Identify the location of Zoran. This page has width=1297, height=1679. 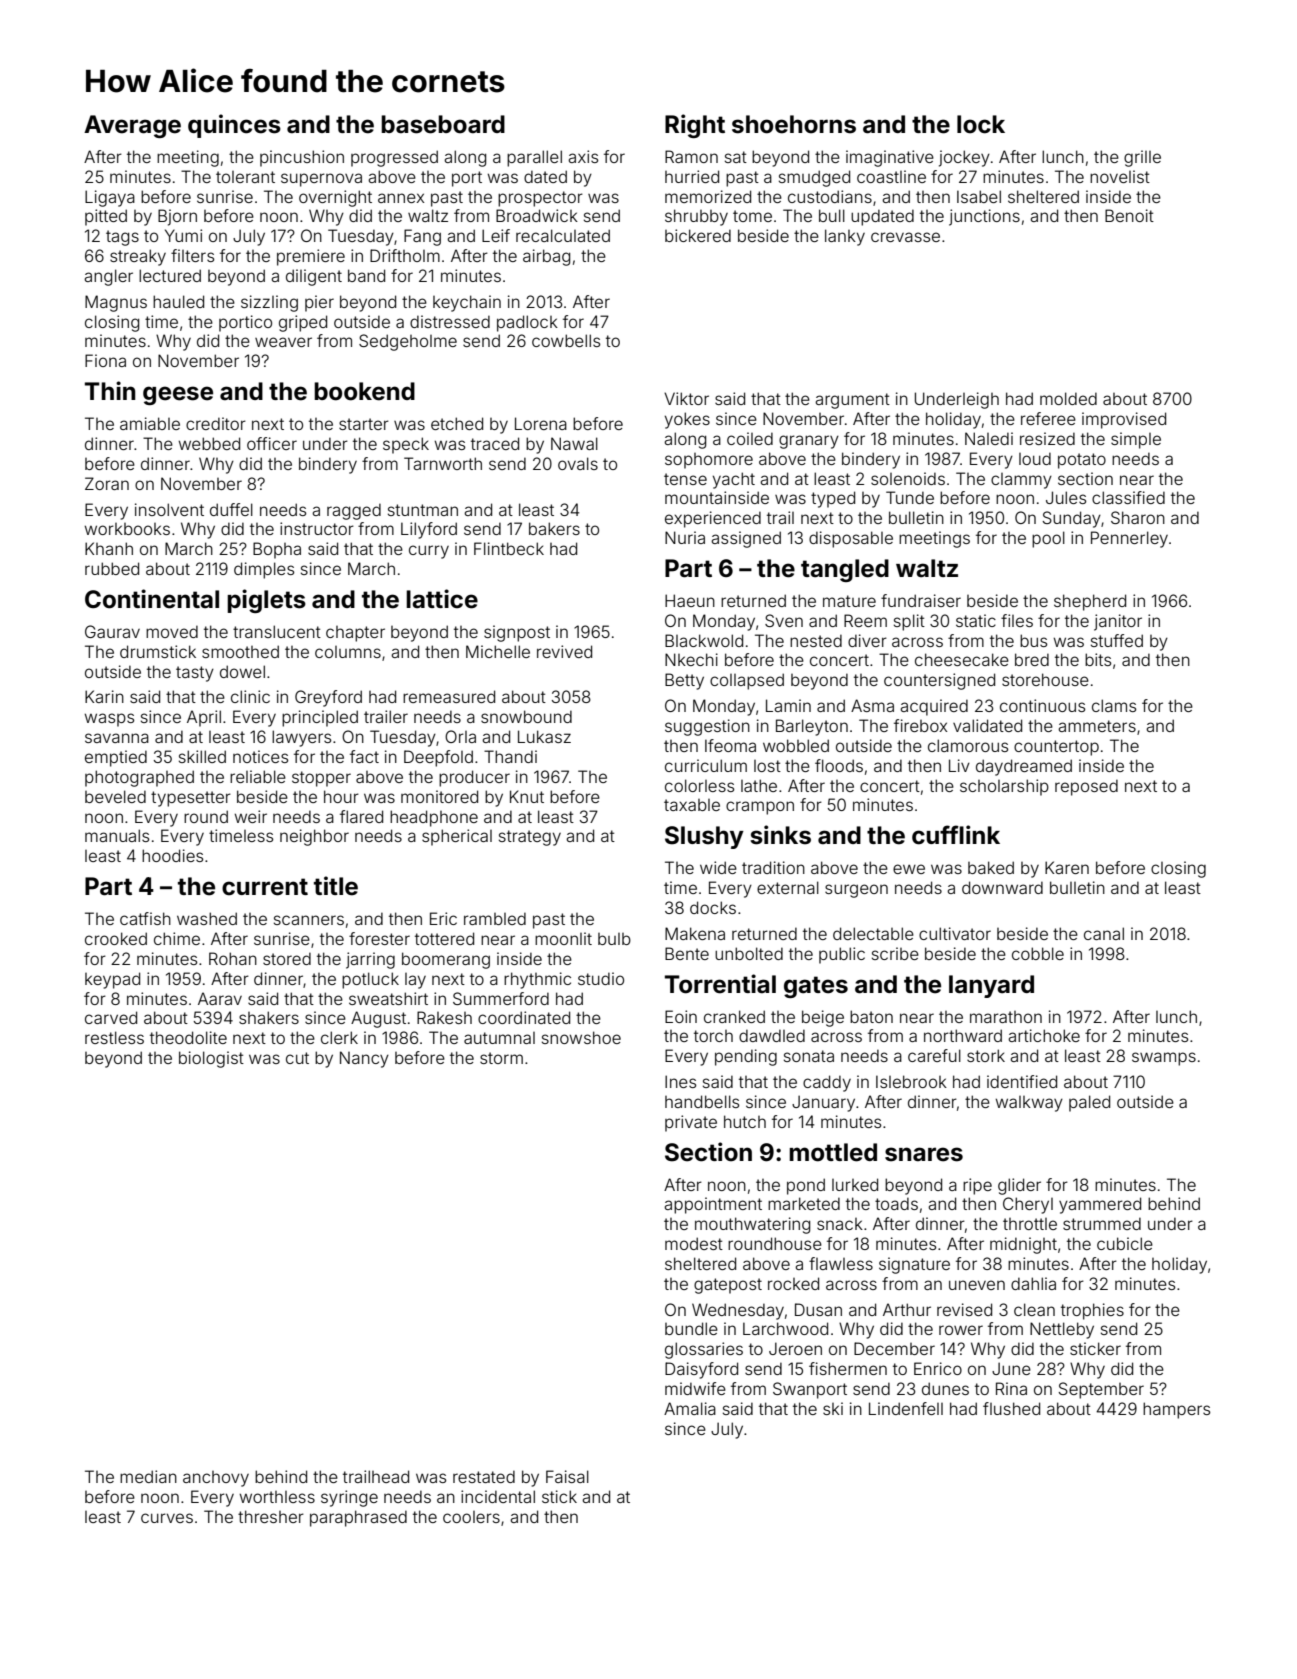
(107, 483).
